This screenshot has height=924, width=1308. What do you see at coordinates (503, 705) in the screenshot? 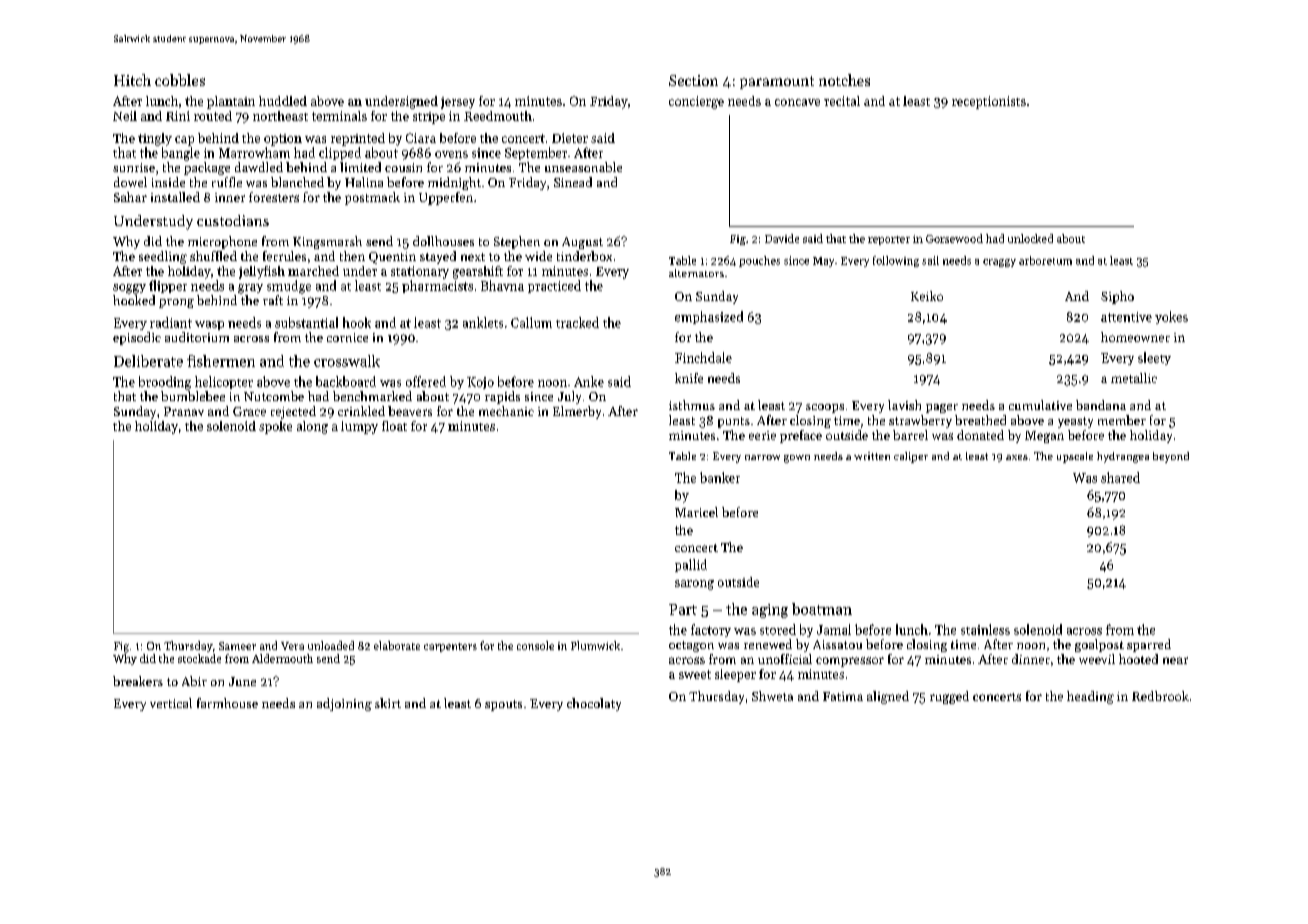
I see `spouts` at bounding box center [503, 705].
